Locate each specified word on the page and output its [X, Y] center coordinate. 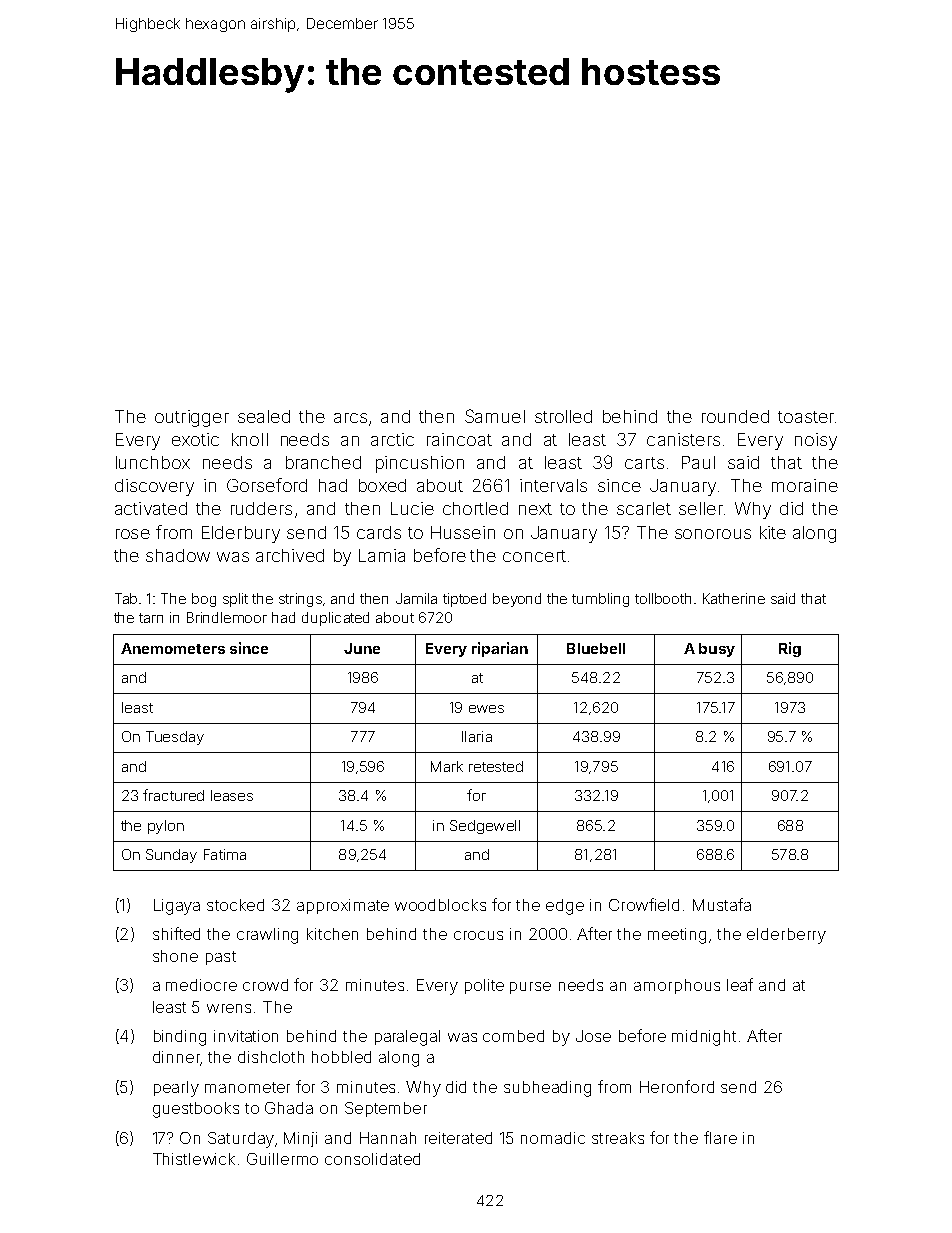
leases [232, 795]
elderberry [786, 936]
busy [717, 650]
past [221, 958]
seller [701, 508]
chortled [475, 508]
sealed [264, 416]
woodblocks [440, 905]
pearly [176, 1089]
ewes [486, 709]
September [386, 1109]
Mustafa [722, 904]
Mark [447, 766]
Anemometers [173, 648]
